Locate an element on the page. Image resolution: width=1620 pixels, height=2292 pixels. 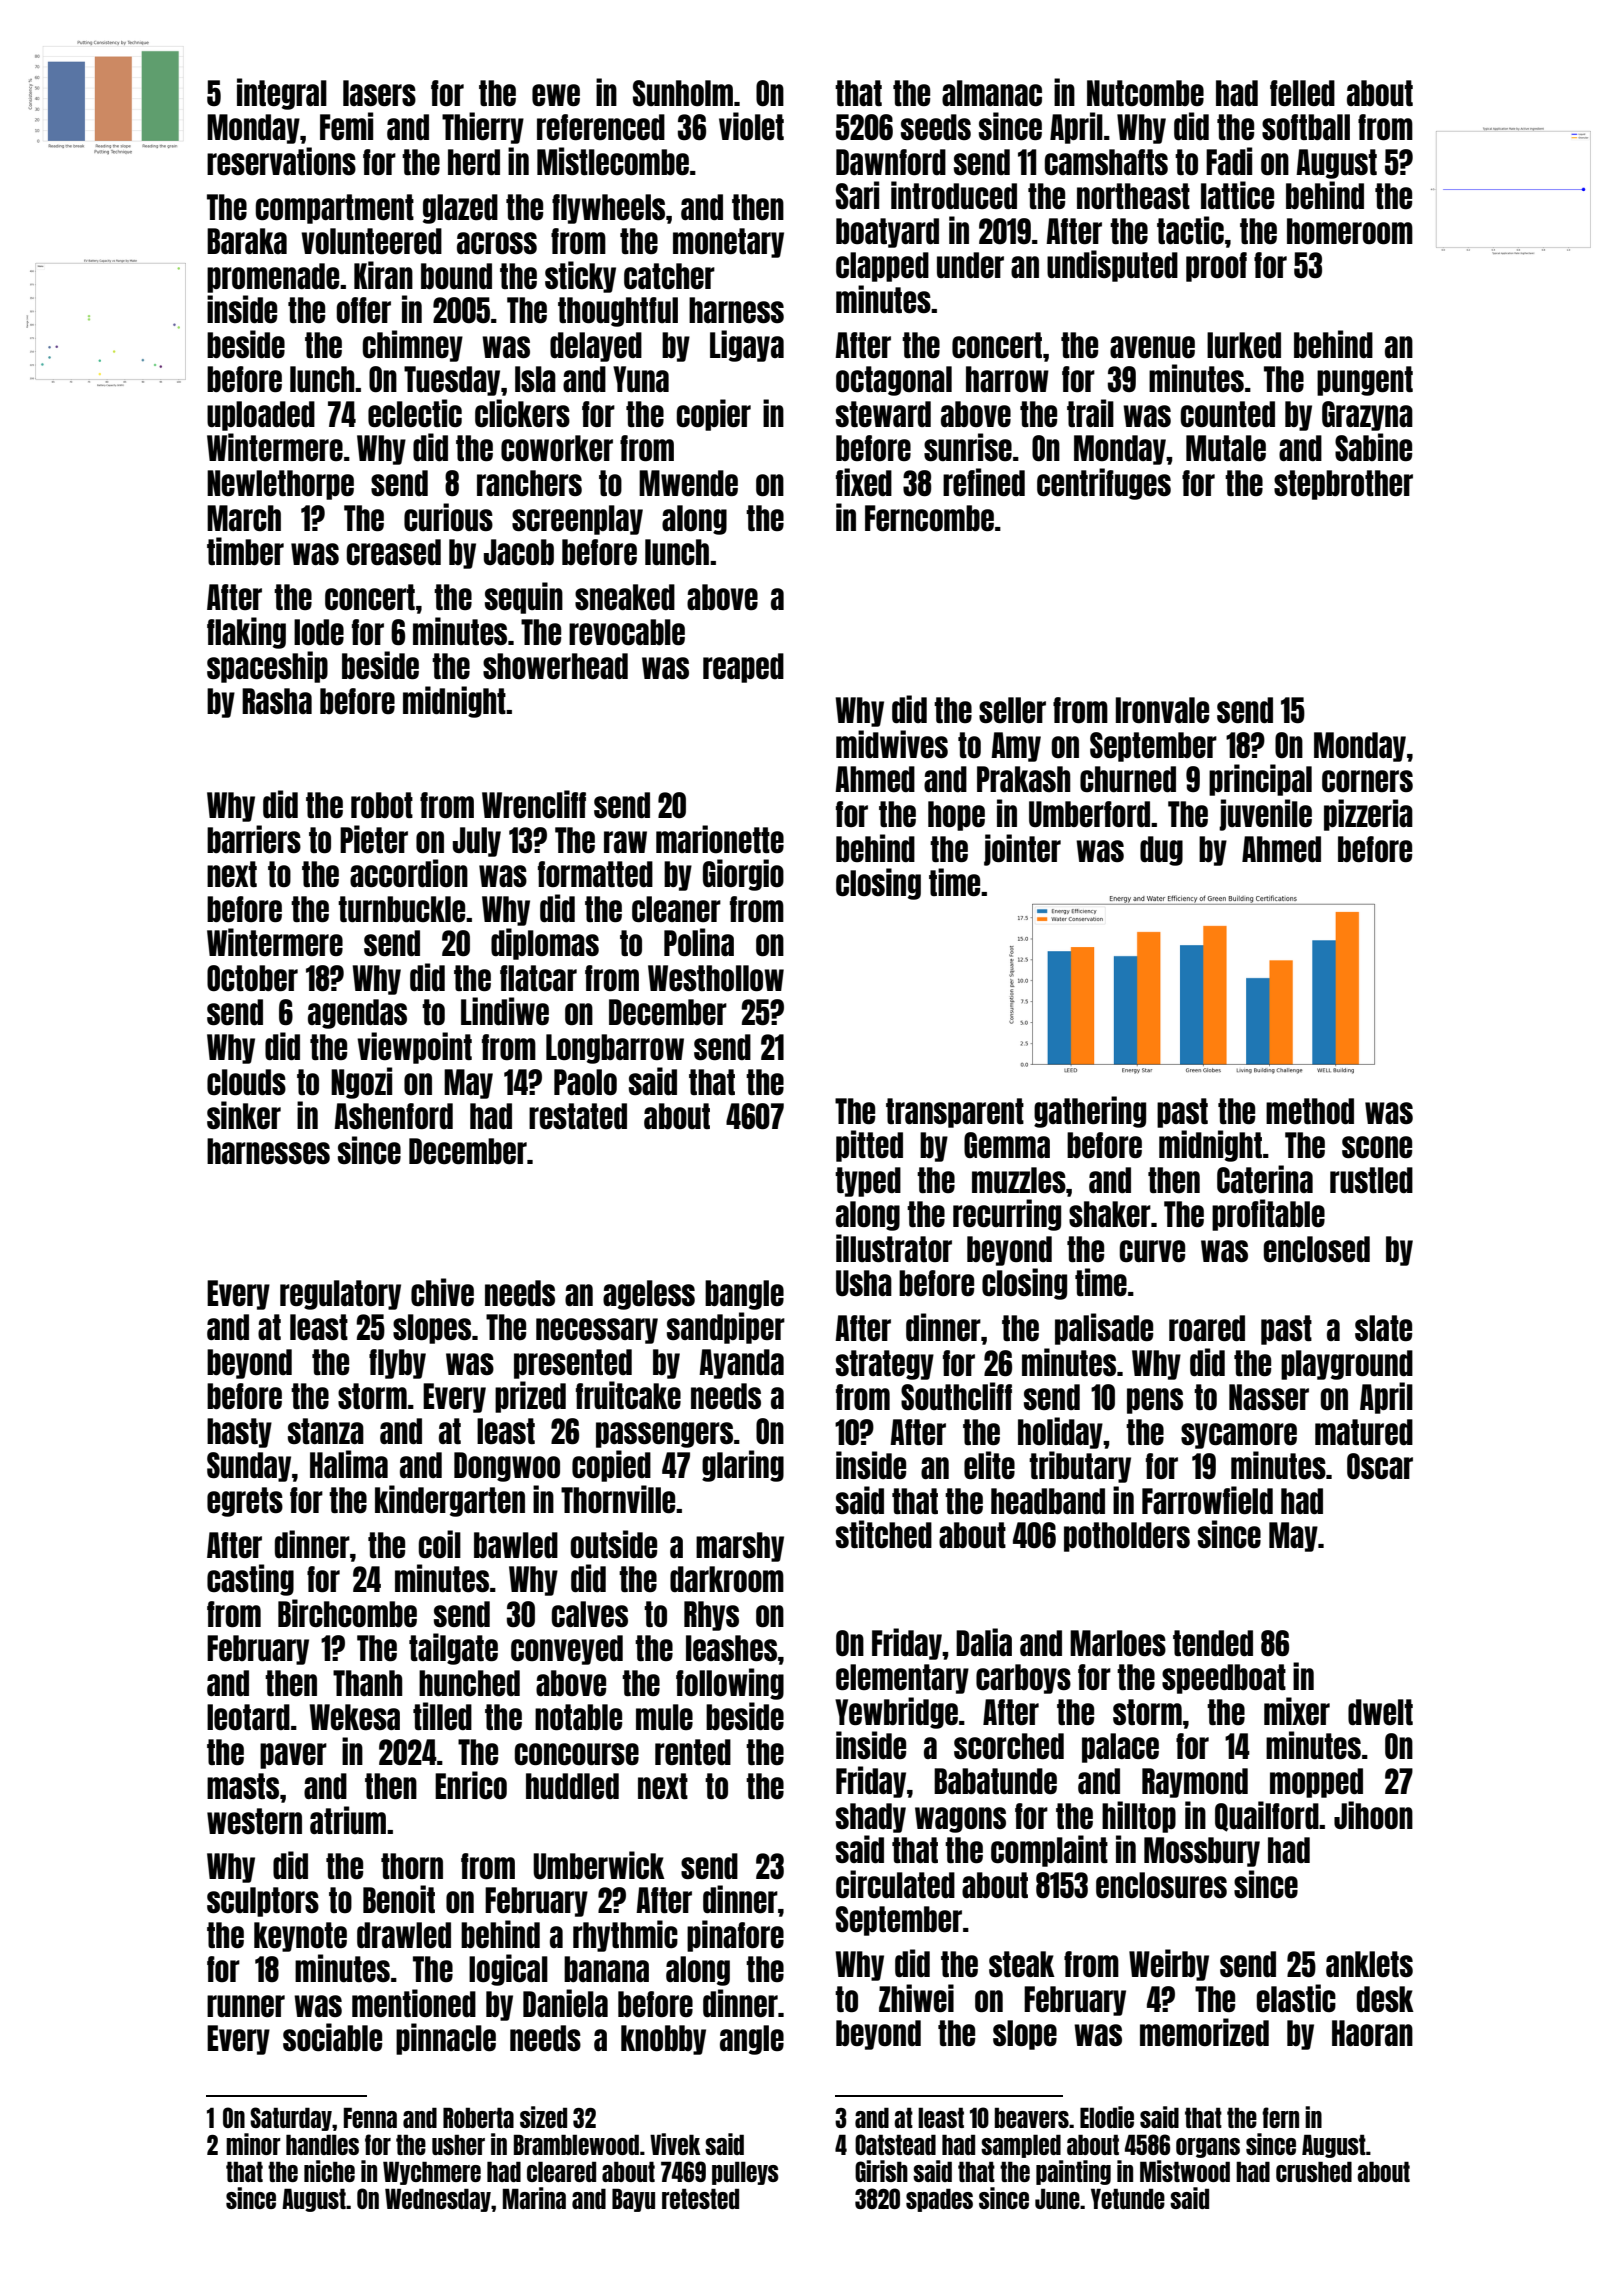
Nutcombe is located at coordinates (1145, 93).
